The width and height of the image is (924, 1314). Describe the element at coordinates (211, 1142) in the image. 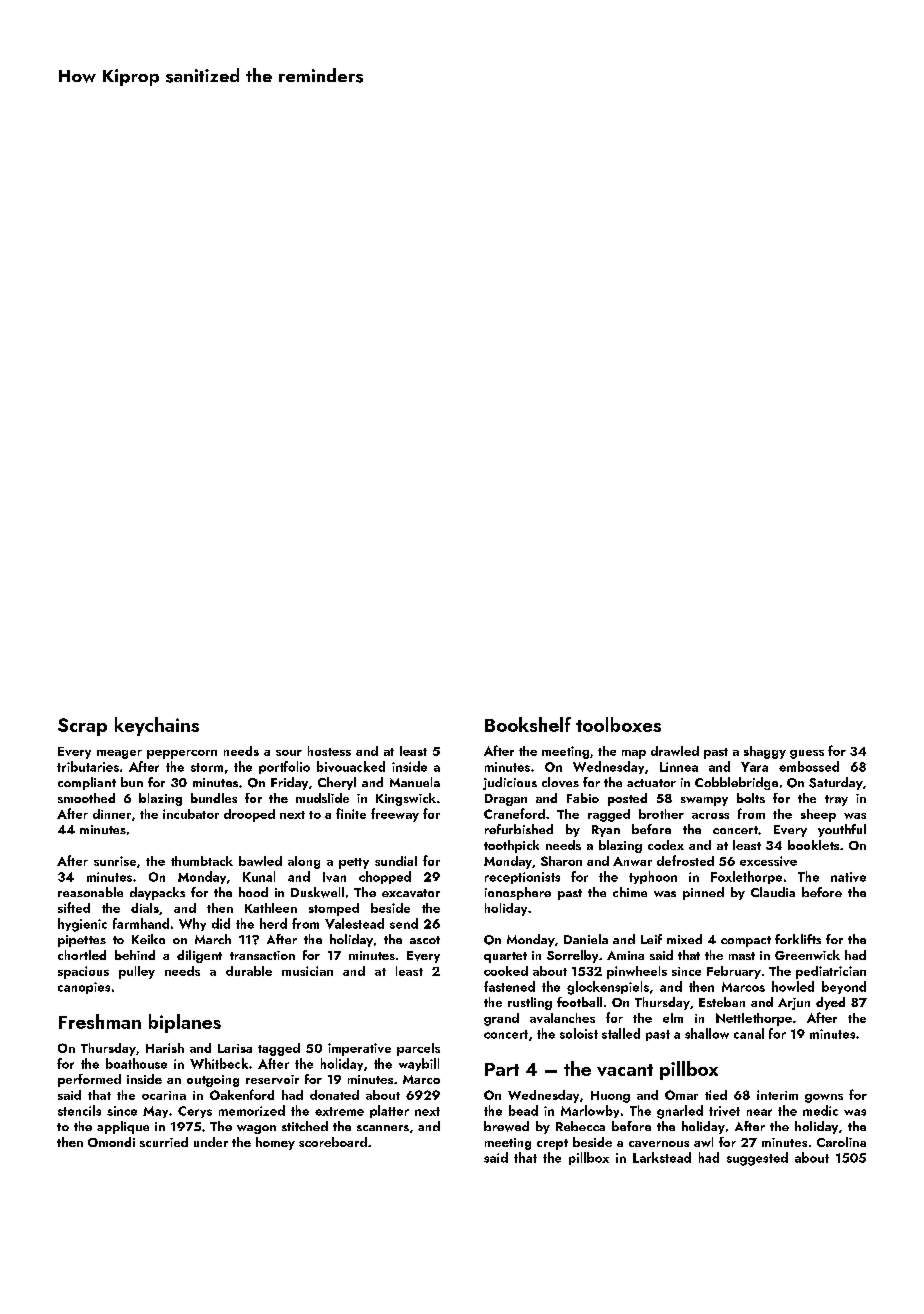

I see `under` at that location.
